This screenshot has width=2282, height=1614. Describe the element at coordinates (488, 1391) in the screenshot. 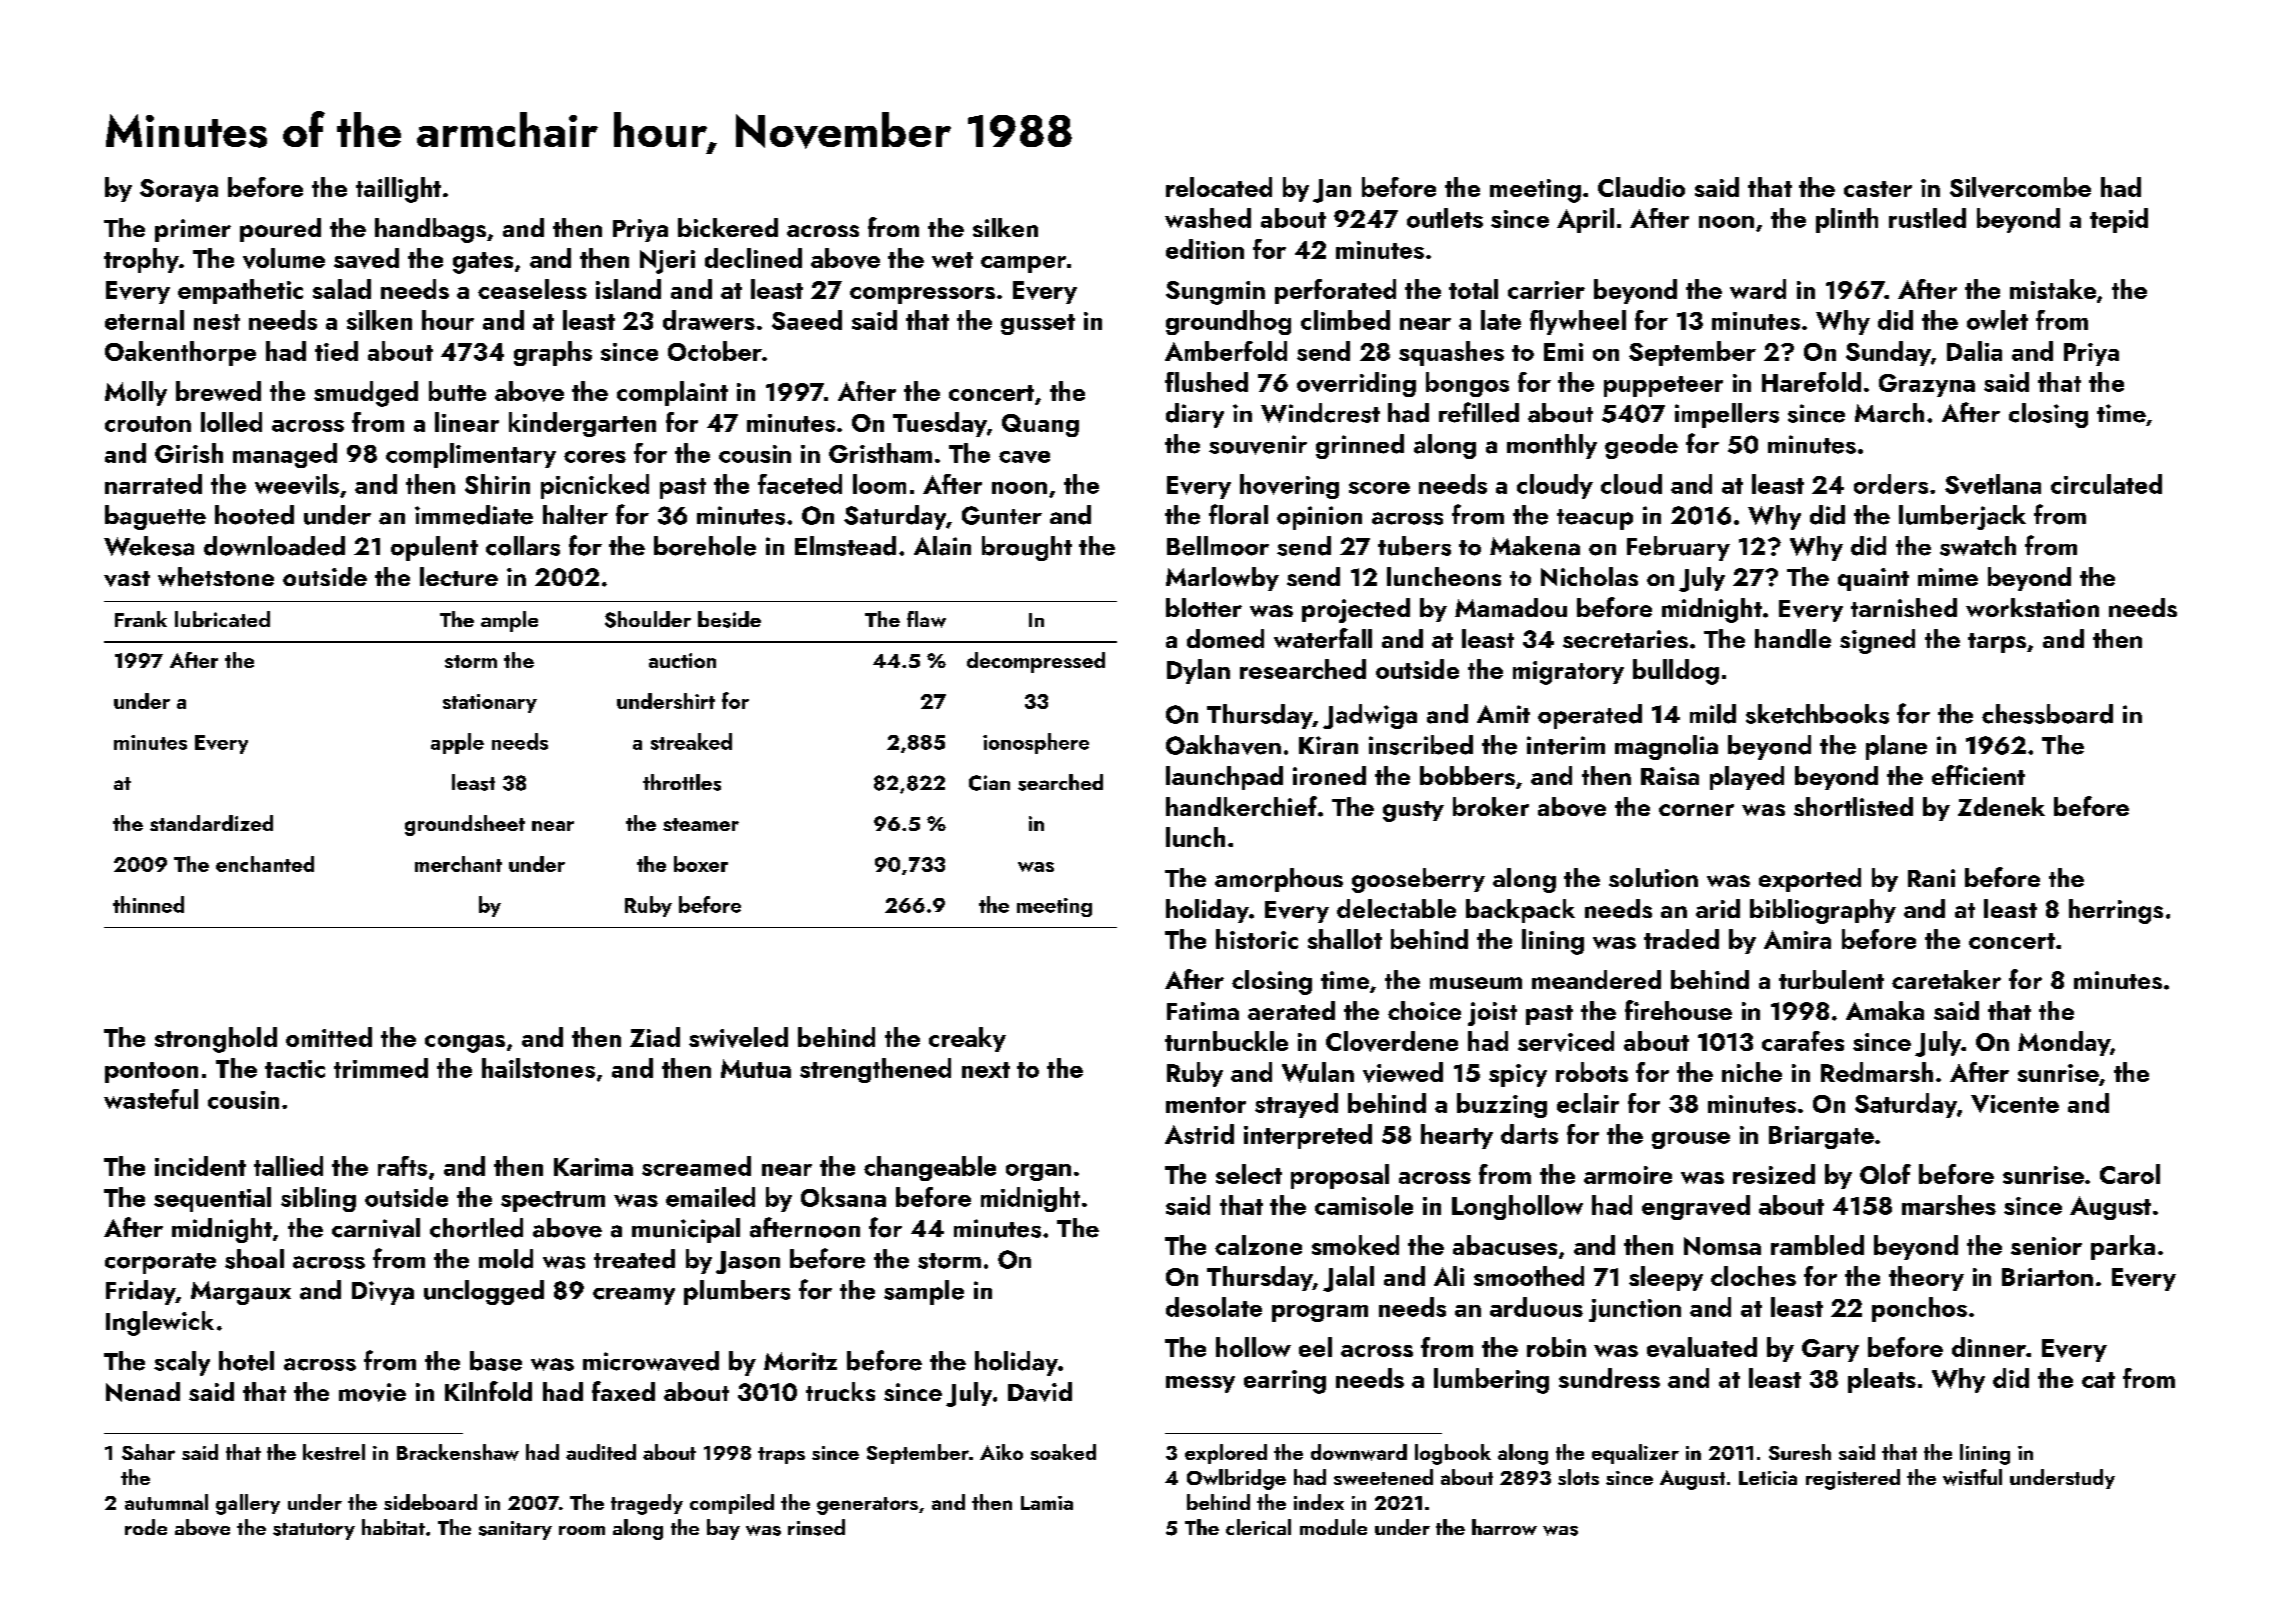

I see `Kilnfold` at that location.
